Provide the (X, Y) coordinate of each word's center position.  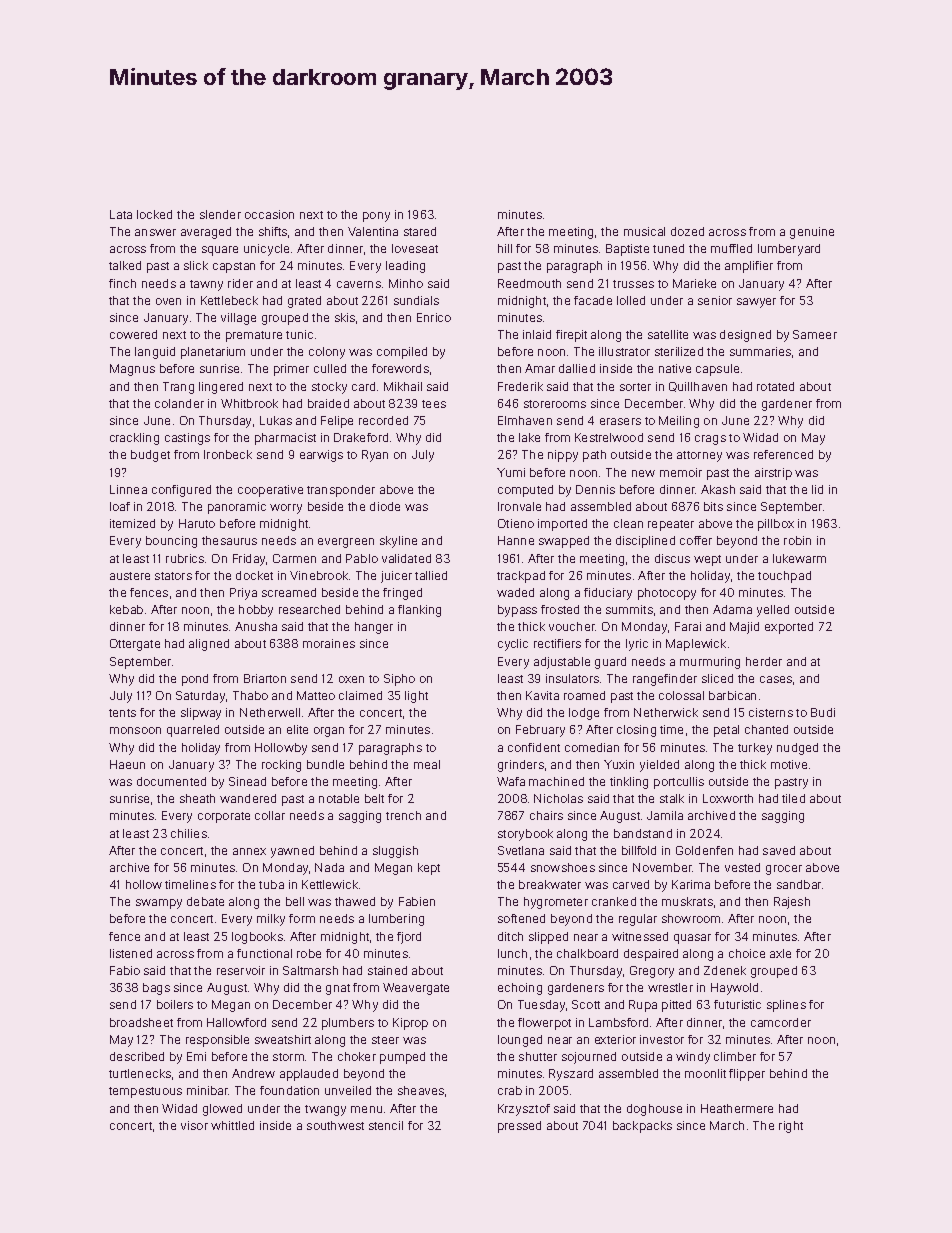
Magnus (132, 370)
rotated (775, 386)
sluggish (395, 852)
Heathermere (737, 1108)
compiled (402, 353)
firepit (571, 336)
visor (194, 1125)
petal (726, 731)
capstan (234, 267)
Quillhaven (698, 387)
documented (171, 781)
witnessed (640, 936)
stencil (386, 1125)
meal (427, 764)
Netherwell (270, 712)
